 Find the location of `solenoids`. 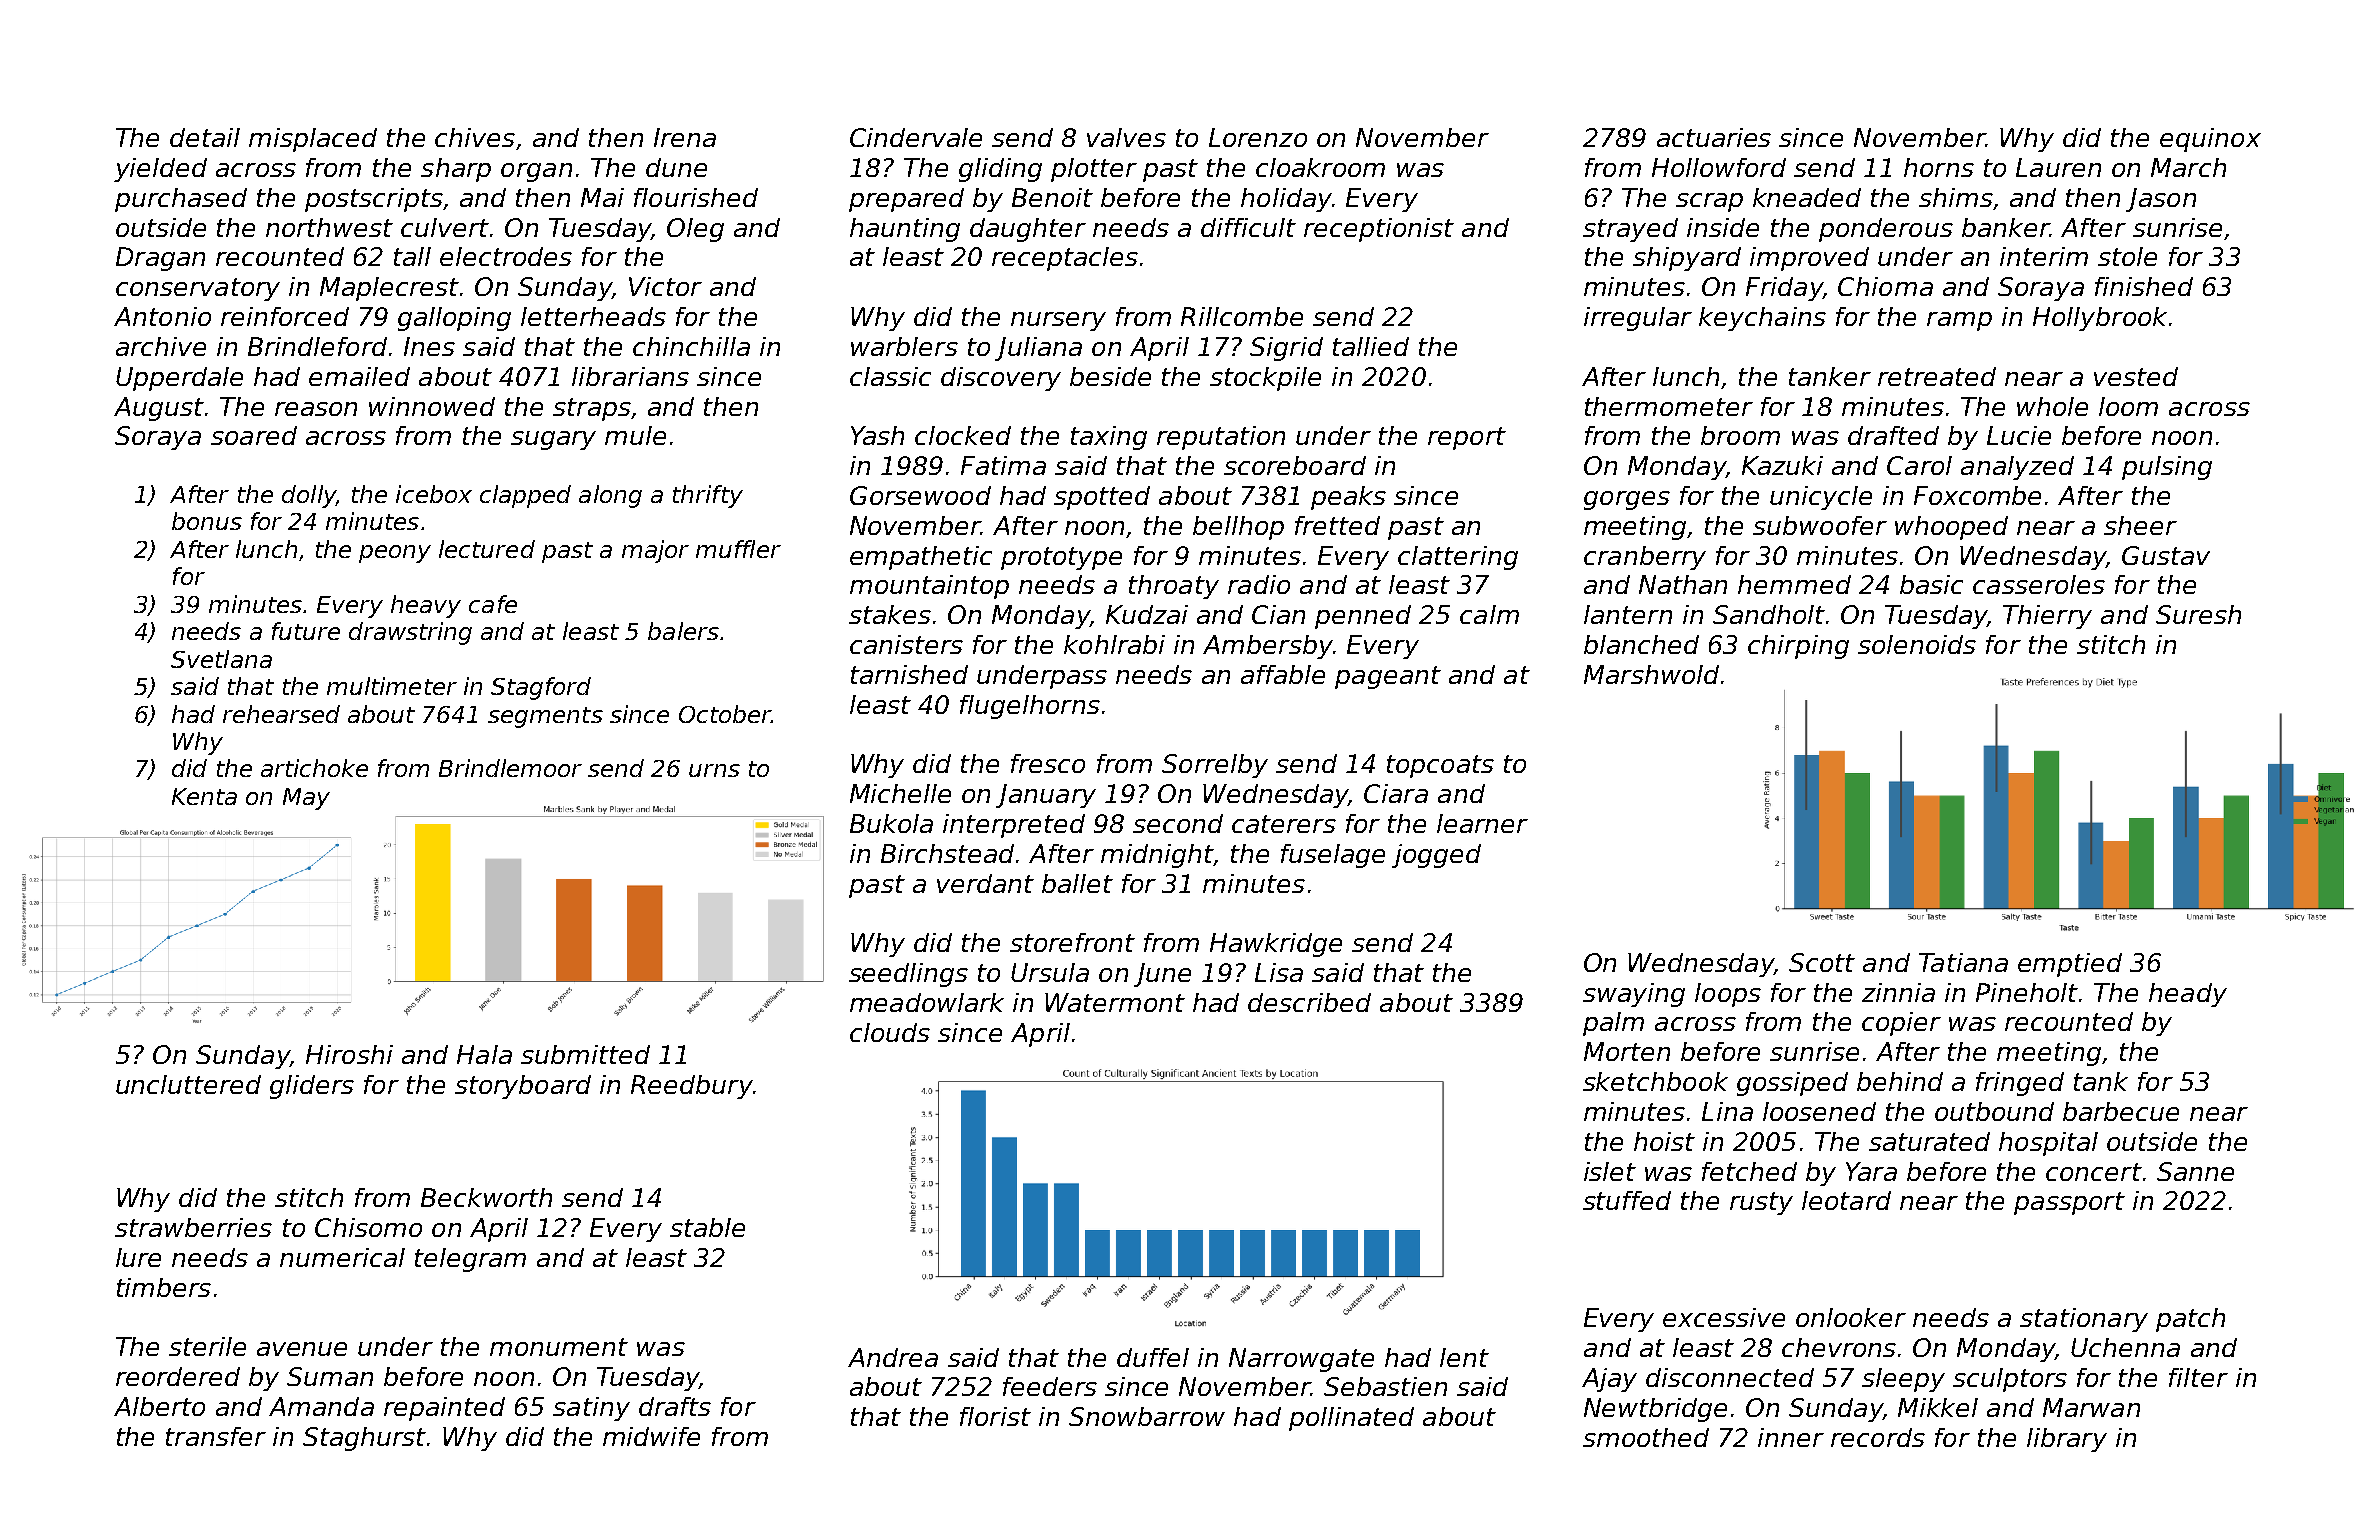

solenoids is located at coordinates (1917, 644).
